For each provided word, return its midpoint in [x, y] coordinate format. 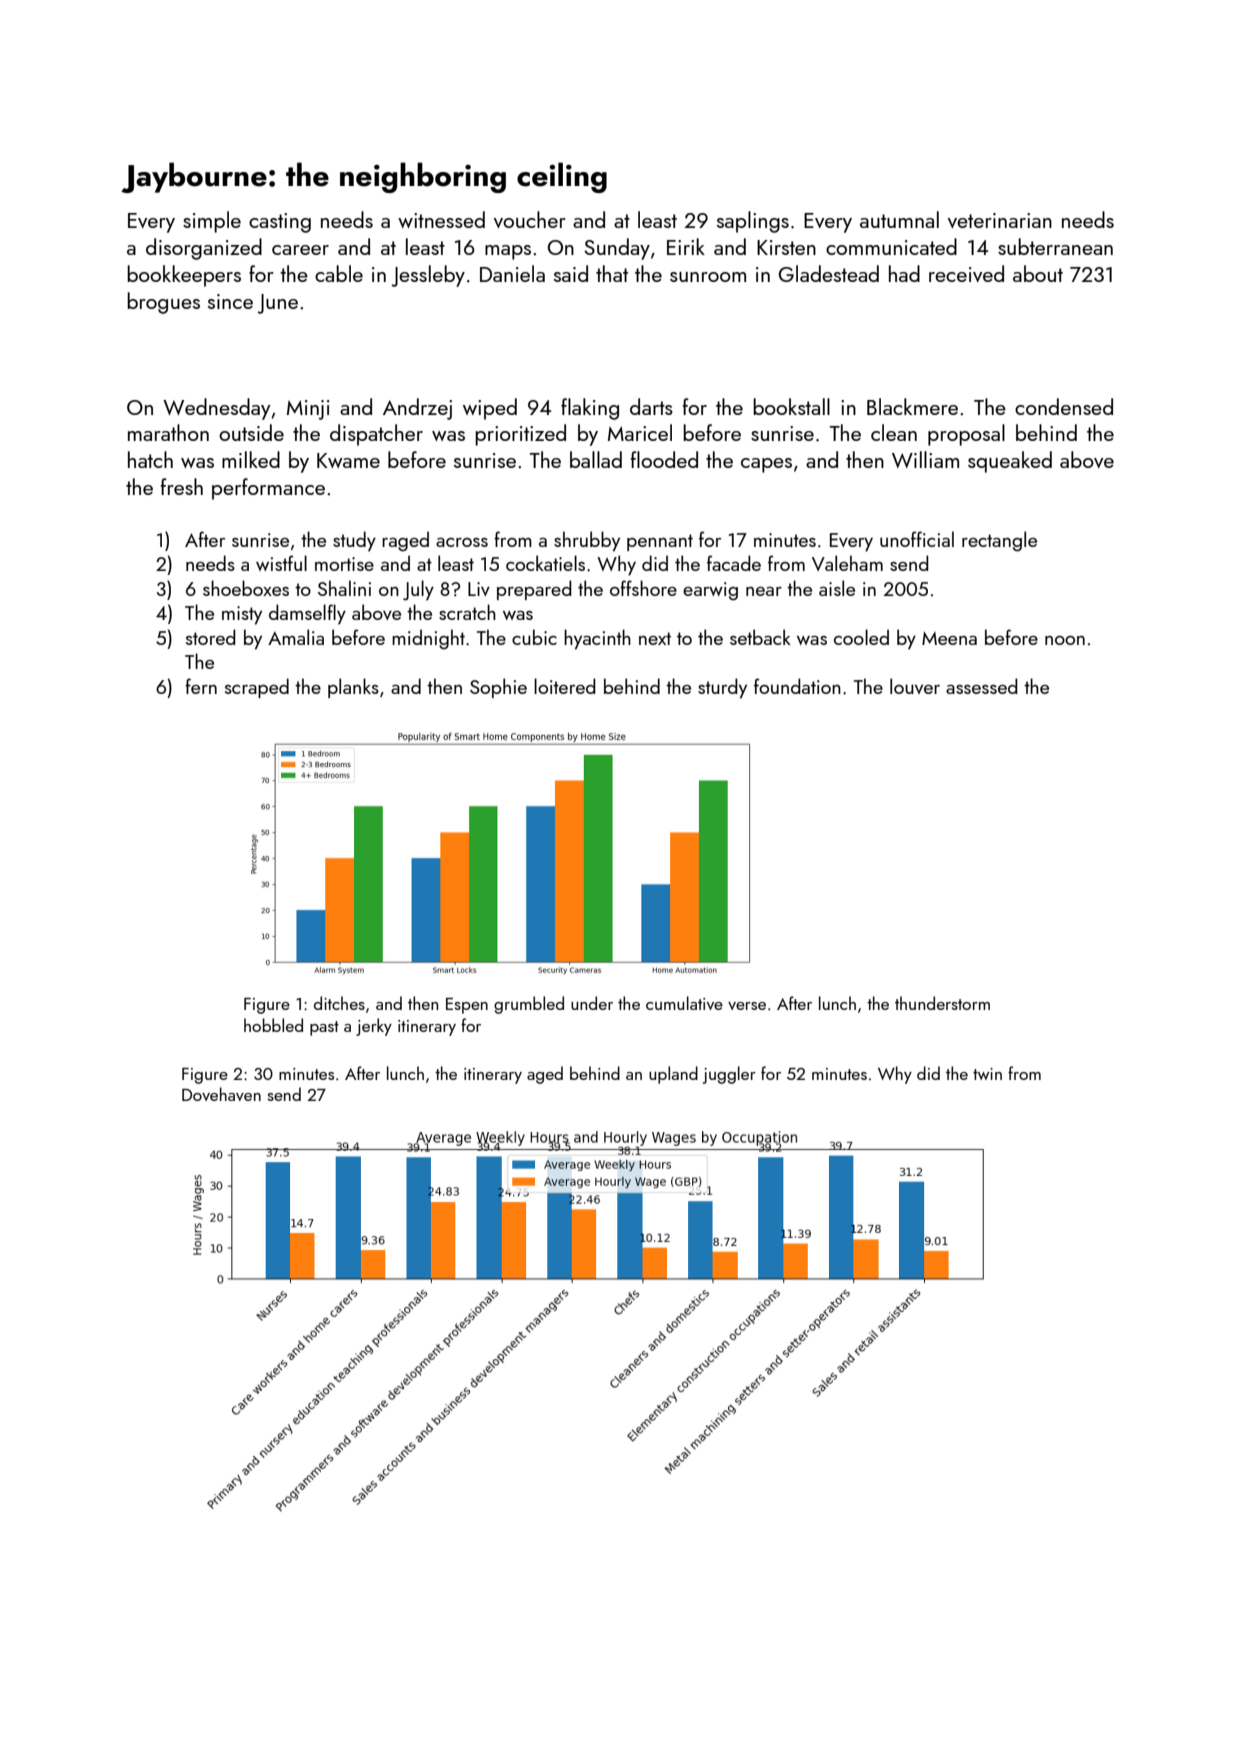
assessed [982, 686]
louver [915, 686]
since [230, 301]
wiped [490, 409]
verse [747, 1006]
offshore [643, 588]
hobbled [273, 1025]
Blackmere [912, 406]
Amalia [296, 637]
